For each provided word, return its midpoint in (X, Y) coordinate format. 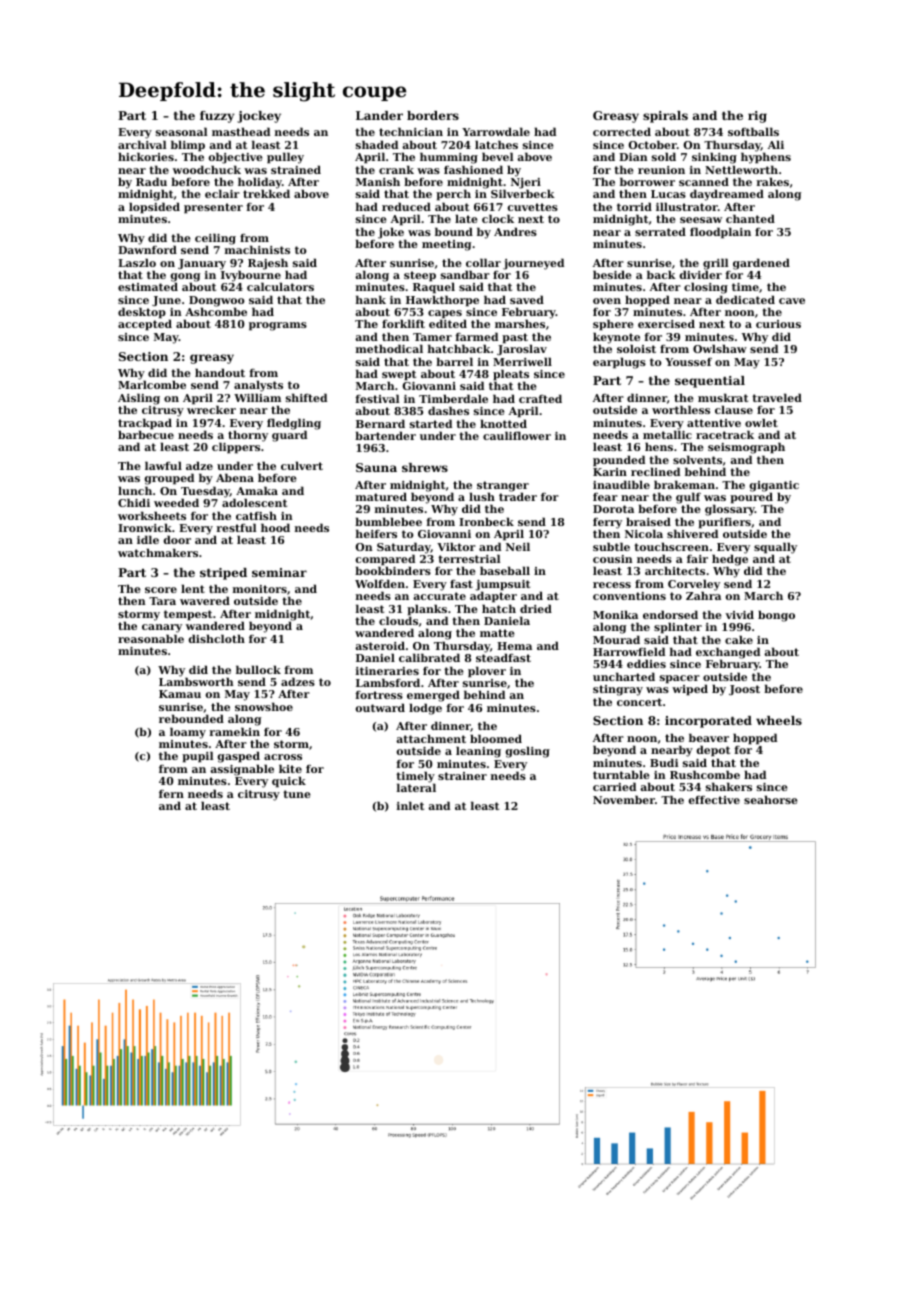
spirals (665, 117)
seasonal (181, 131)
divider (701, 274)
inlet (410, 805)
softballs (753, 131)
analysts (258, 386)
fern (171, 794)
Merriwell (522, 361)
